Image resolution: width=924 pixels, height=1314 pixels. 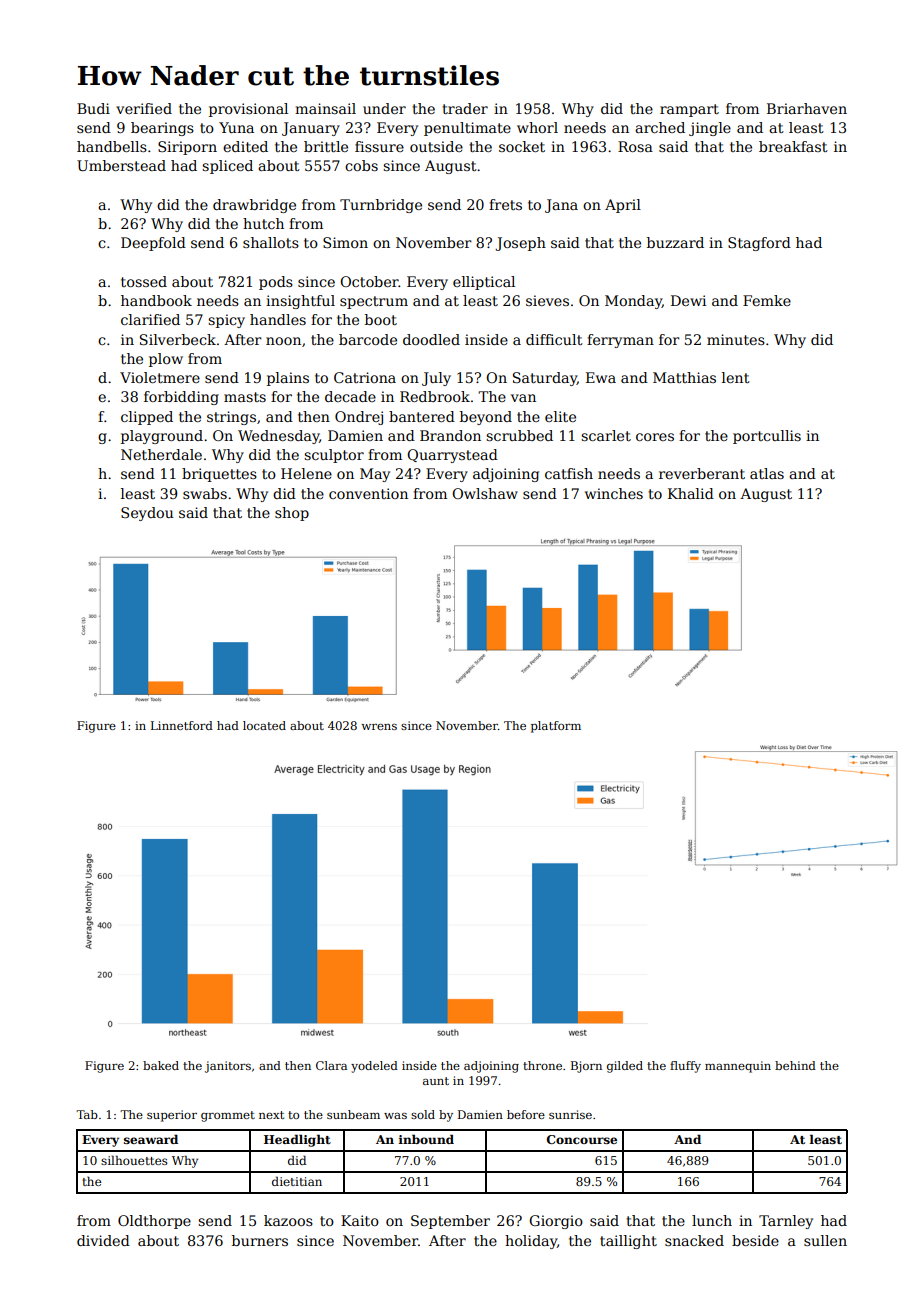 I want to click on sold, so click(x=423, y=1114).
